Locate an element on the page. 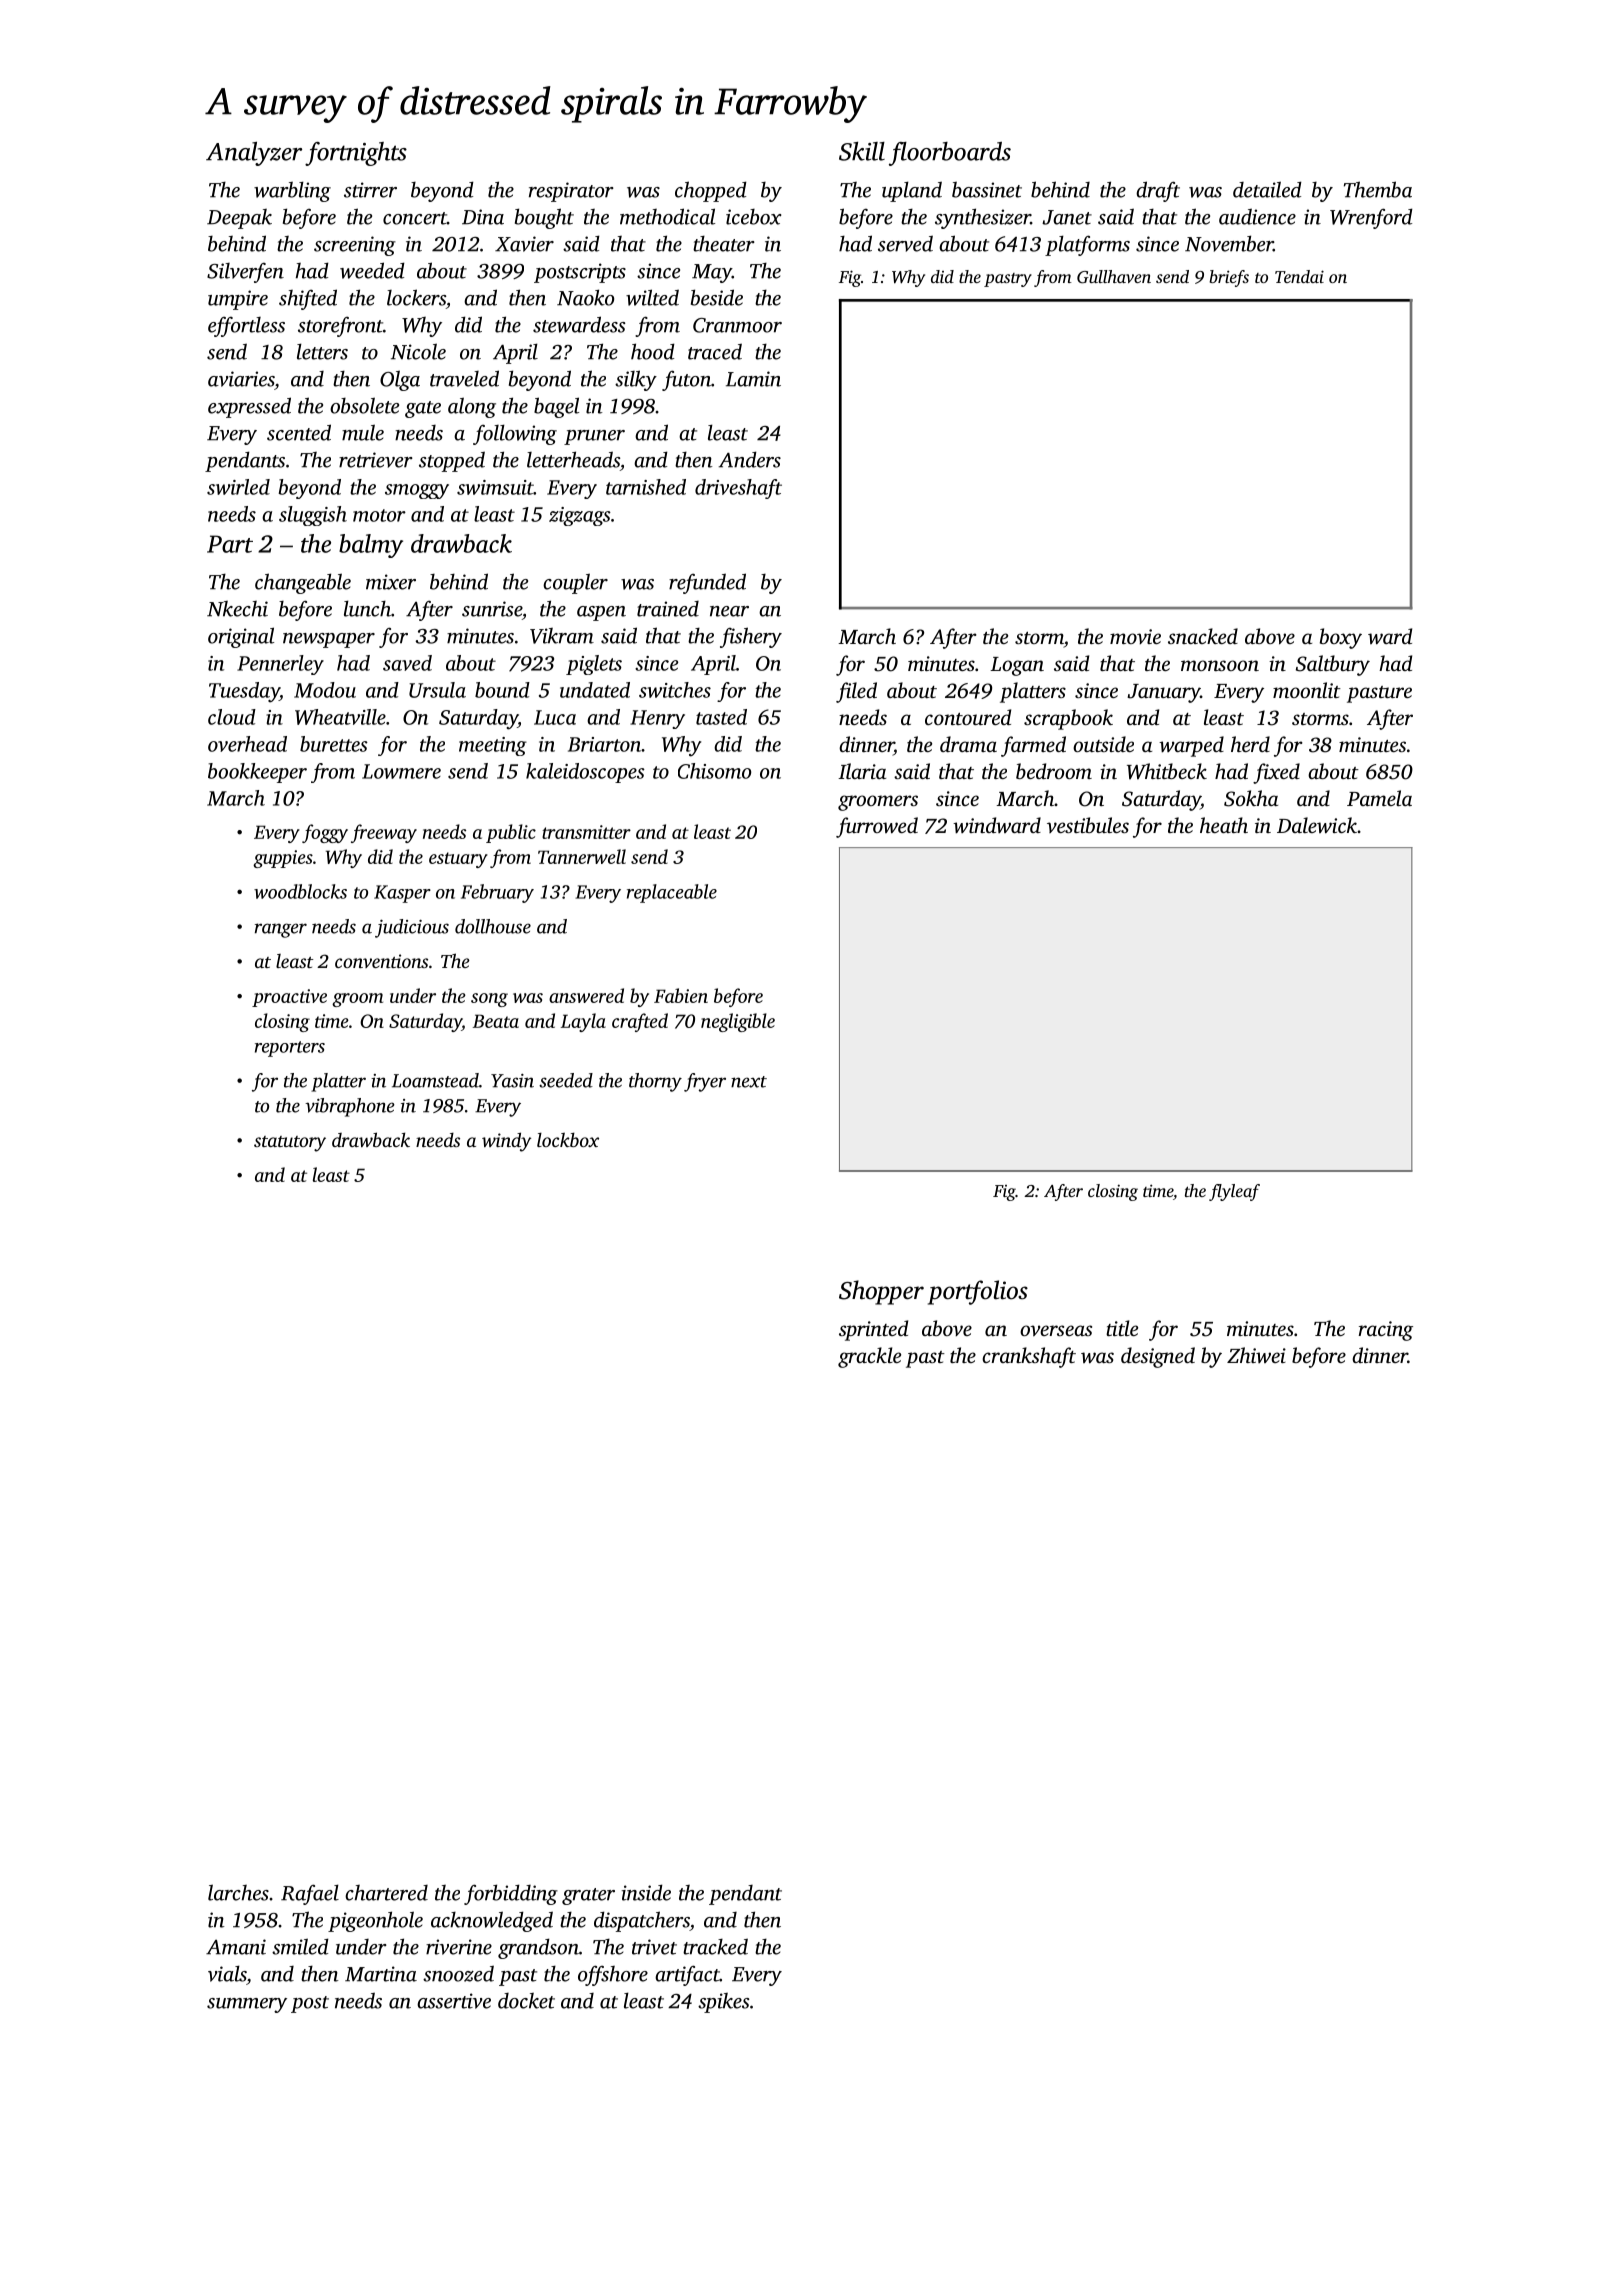  Skill is located at coordinates (862, 151).
